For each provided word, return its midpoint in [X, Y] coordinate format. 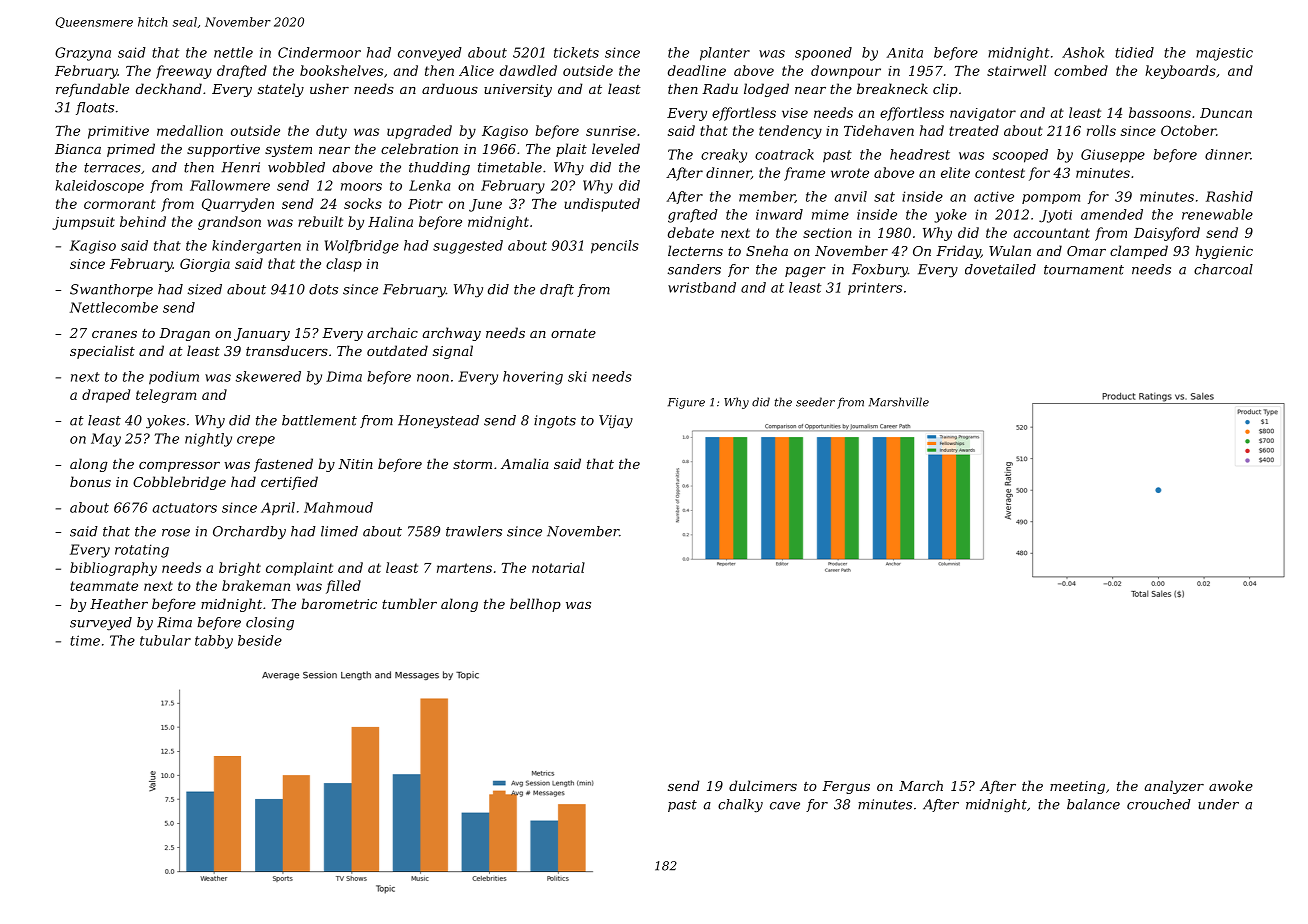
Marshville [899, 402]
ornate [573, 333]
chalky [740, 805]
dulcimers [763, 785]
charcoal [1223, 269]
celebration [419, 148]
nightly [208, 440]
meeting [1077, 787]
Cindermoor [319, 52]
